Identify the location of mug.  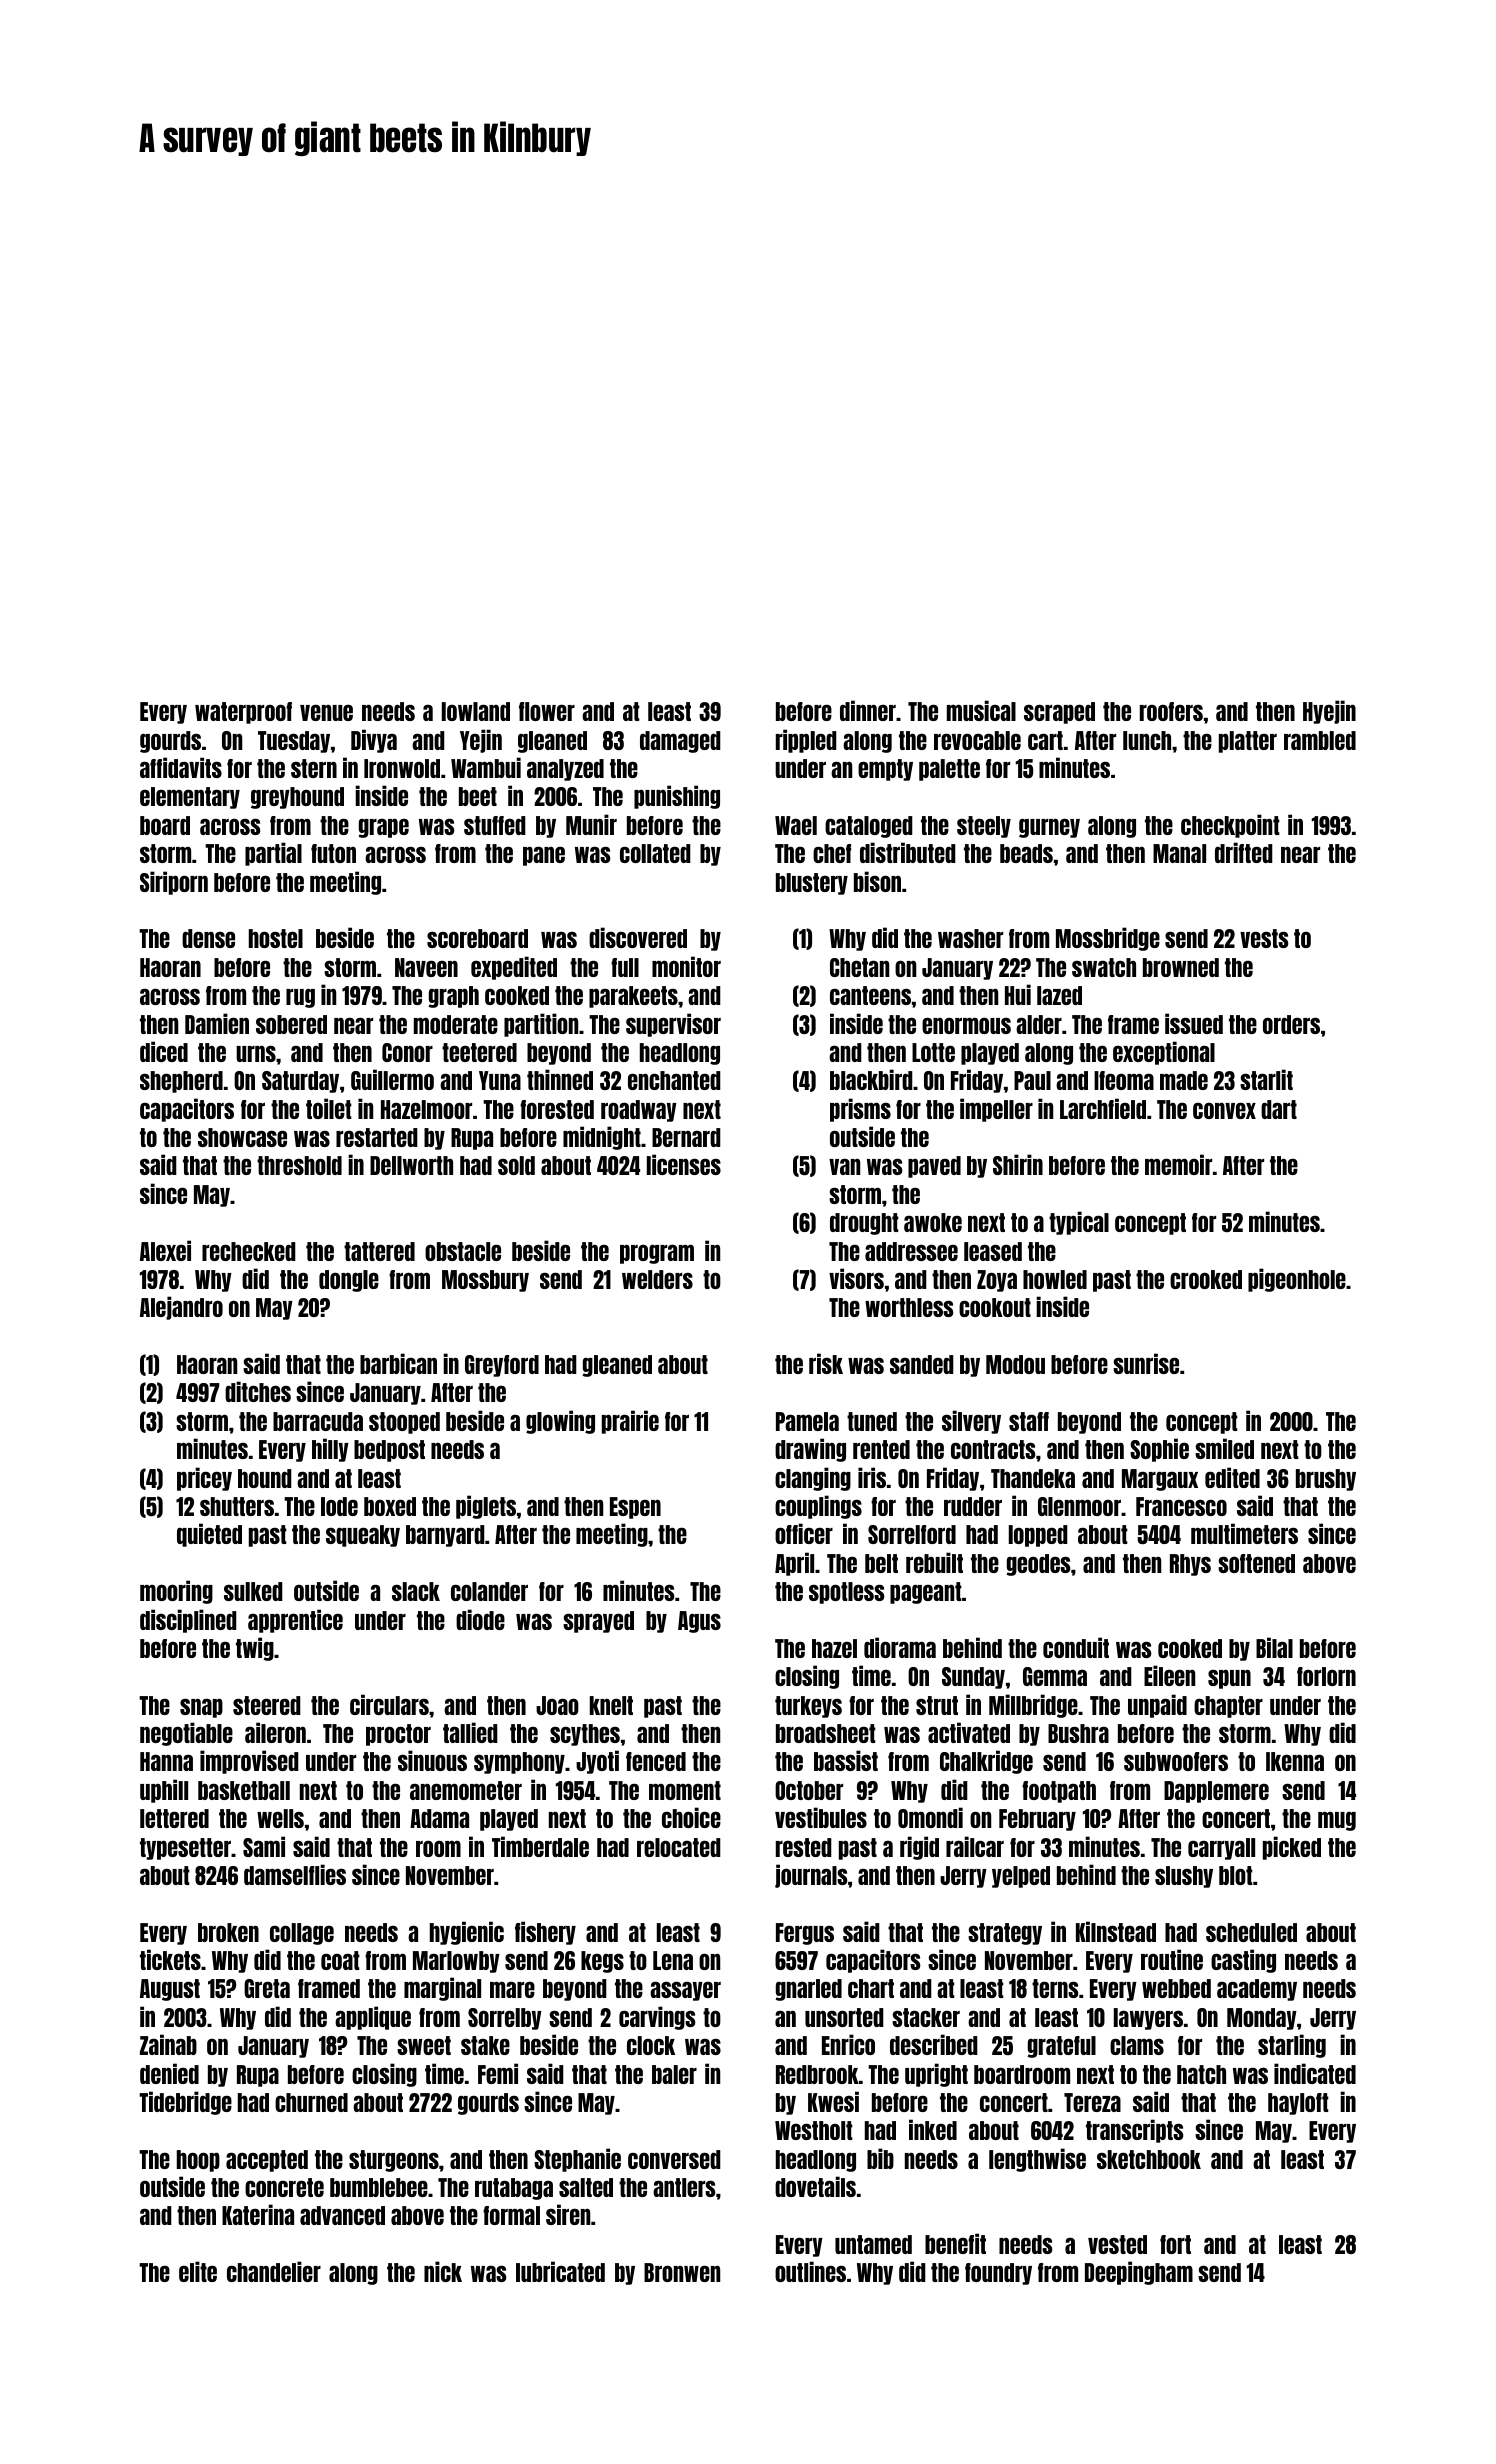
(1337, 1821).
